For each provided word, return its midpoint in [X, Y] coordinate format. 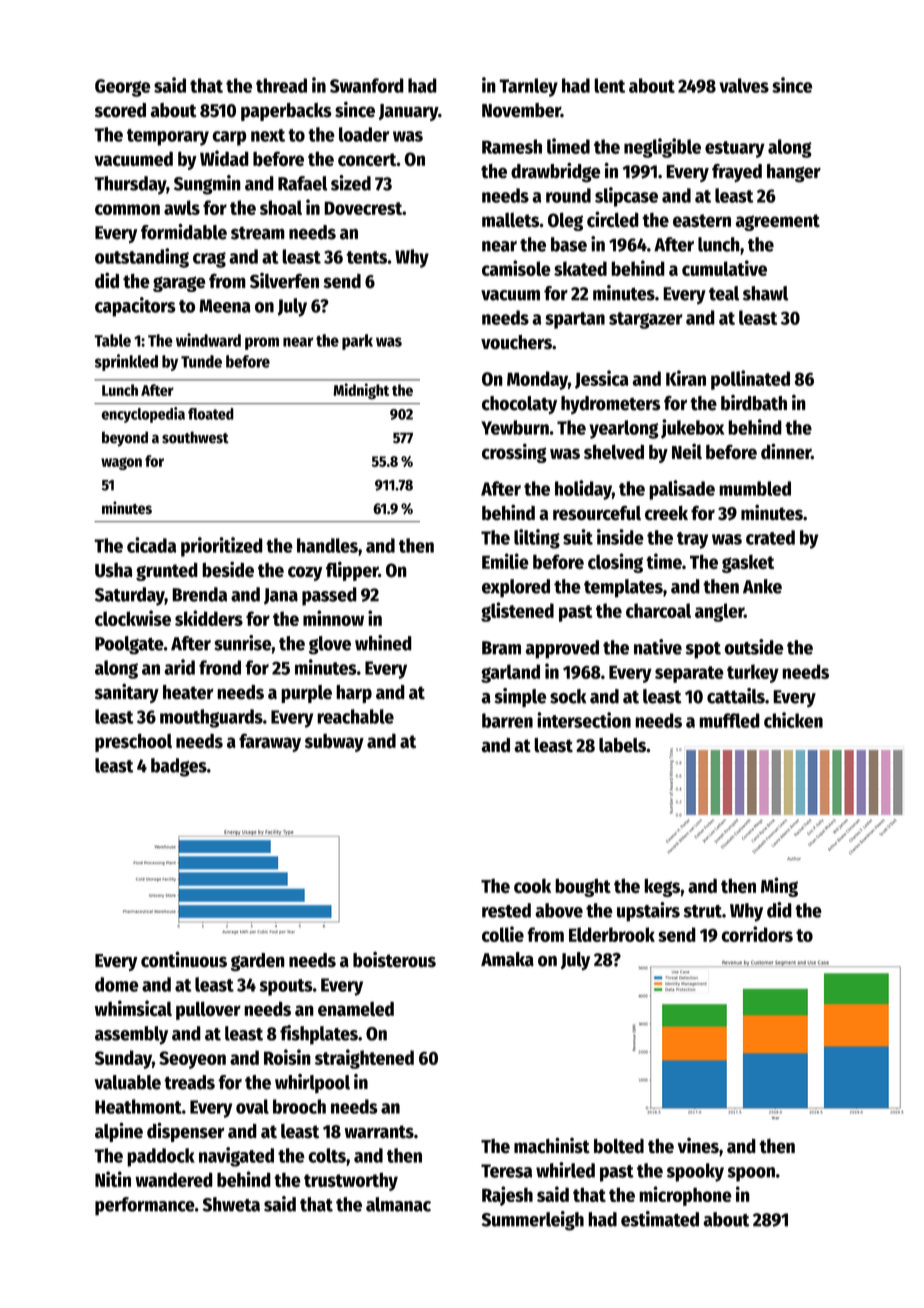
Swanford [367, 85]
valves [744, 85]
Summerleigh [532, 1221]
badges [179, 767]
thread [281, 85]
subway [334, 742]
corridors [757, 934]
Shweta [231, 1204]
